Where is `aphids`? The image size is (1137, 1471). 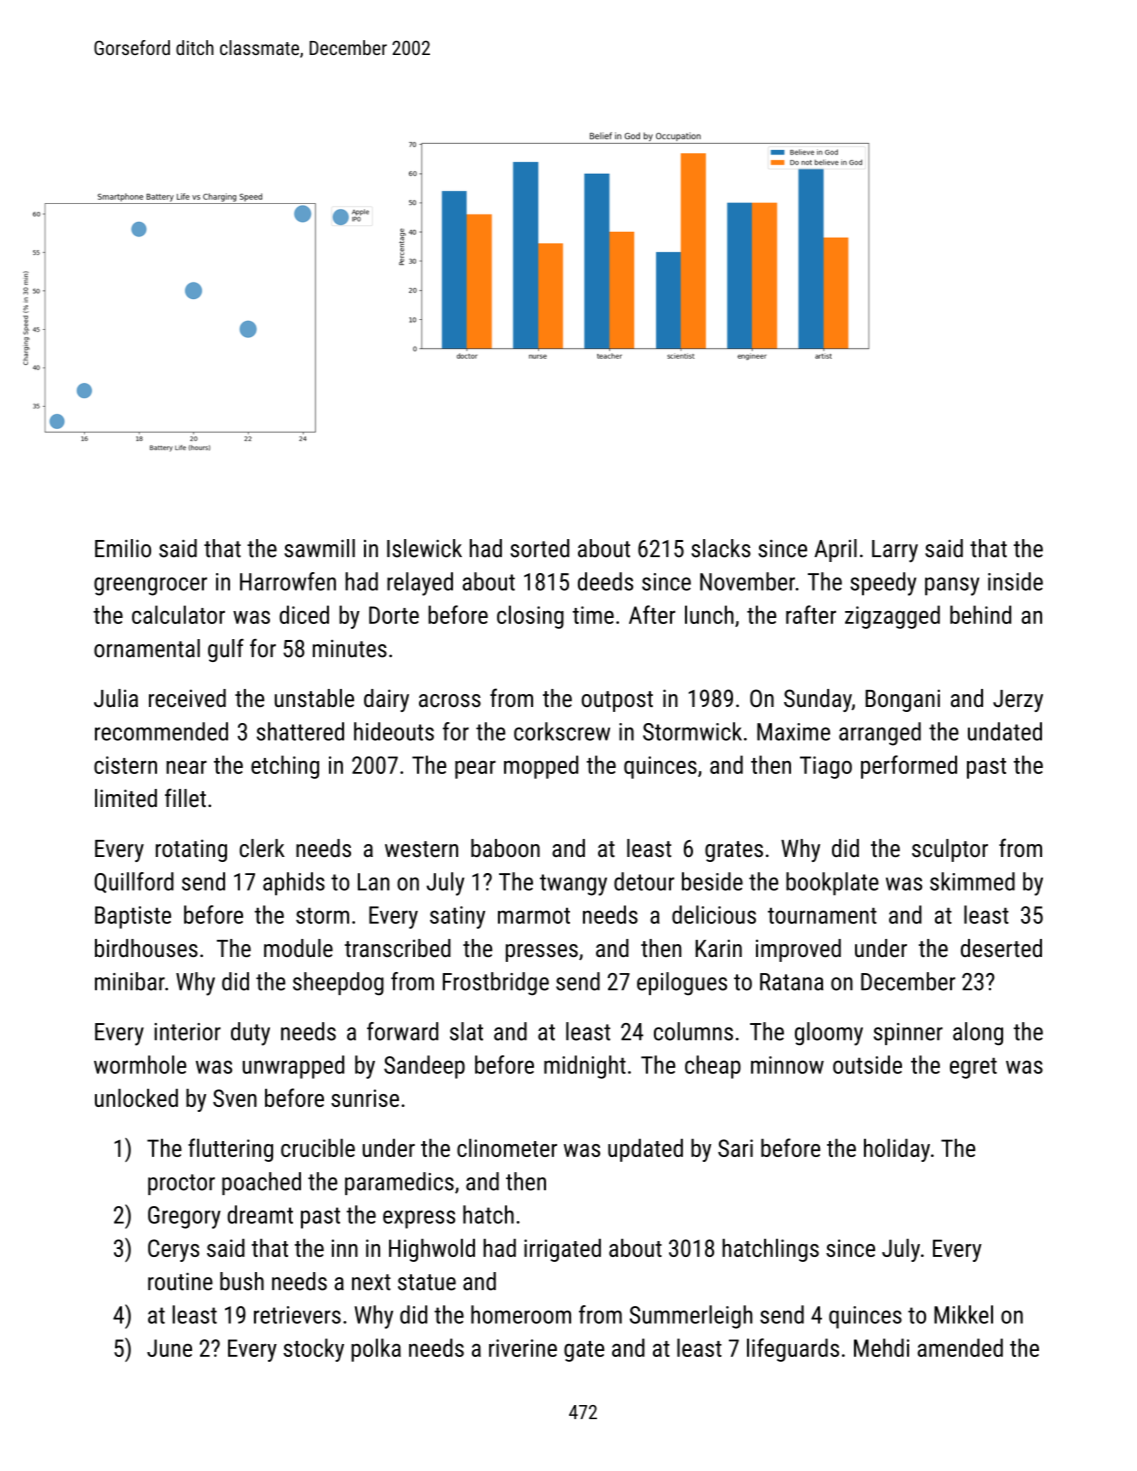
aphids is located at coordinates (294, 884).
